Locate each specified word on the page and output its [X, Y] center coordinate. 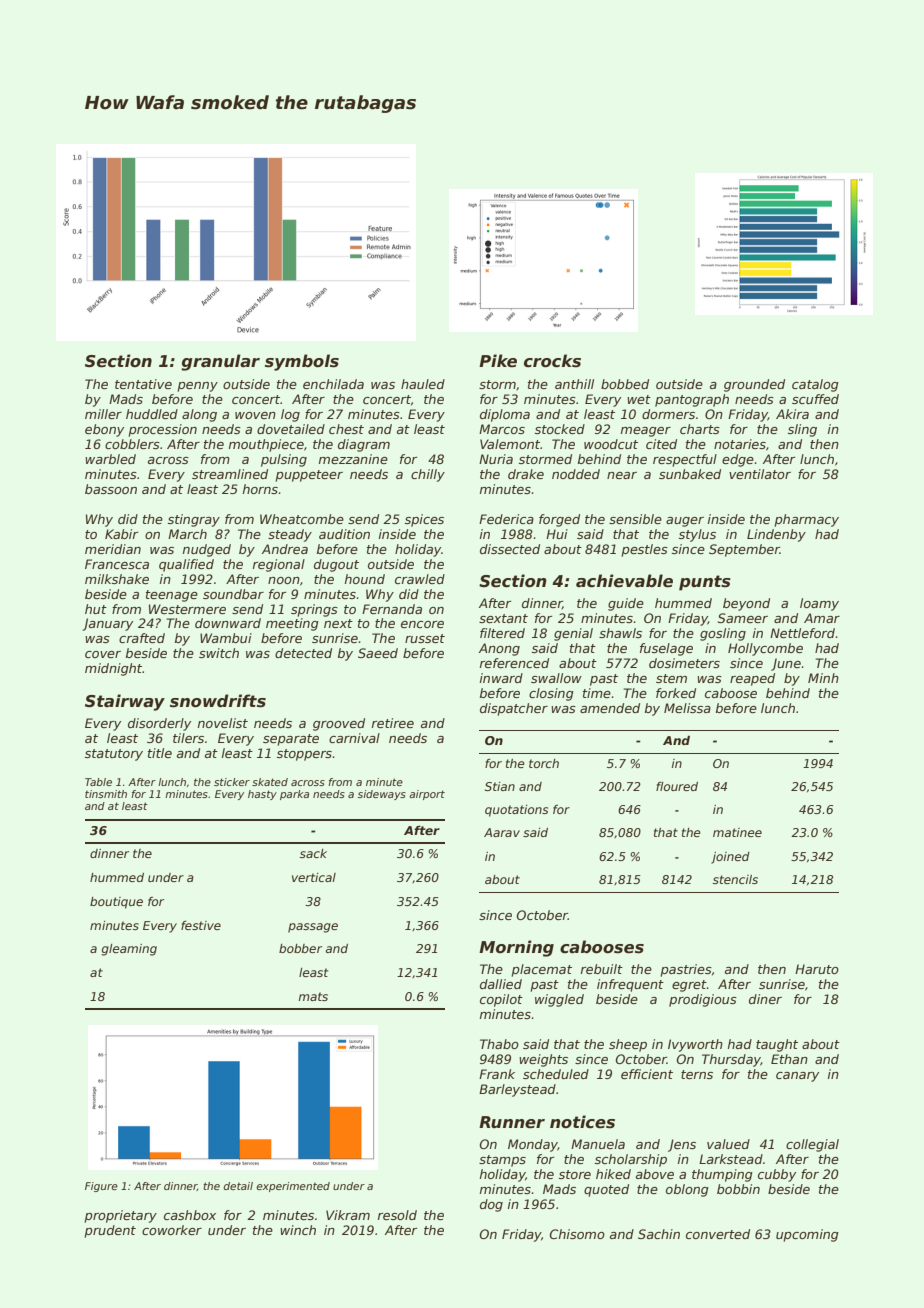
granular [220, 362]
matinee [737, 832]
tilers [188, 738]
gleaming [129, 950]
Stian [500, 786]
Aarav [502, 832]
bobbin [738, 1189]
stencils [735, 879]
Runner [512, 1122]
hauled [423, 384]
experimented [293, 1187]
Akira [792, 414]
